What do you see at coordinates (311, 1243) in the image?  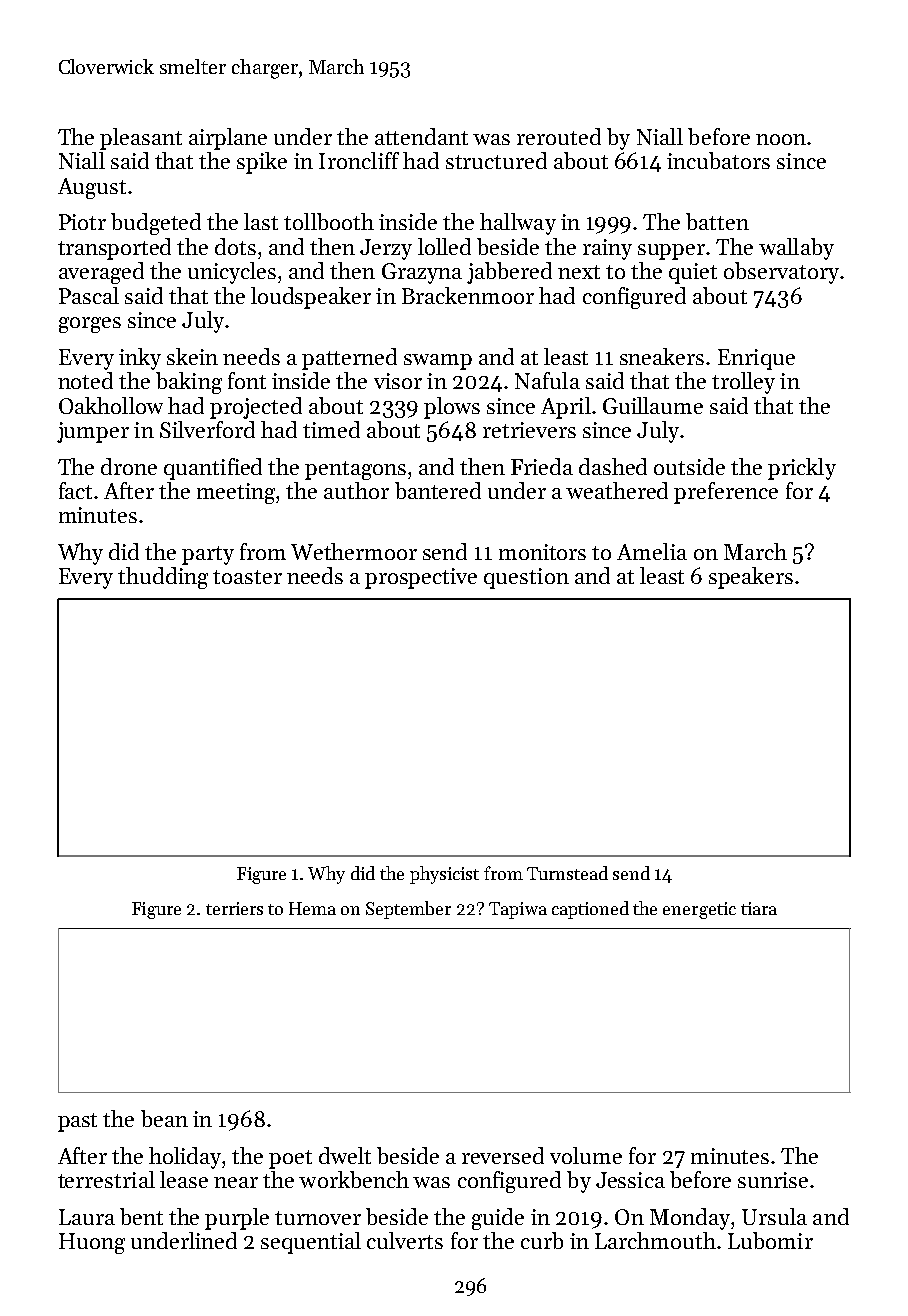 I see `sequential` at bounding box center [311, 1243].
